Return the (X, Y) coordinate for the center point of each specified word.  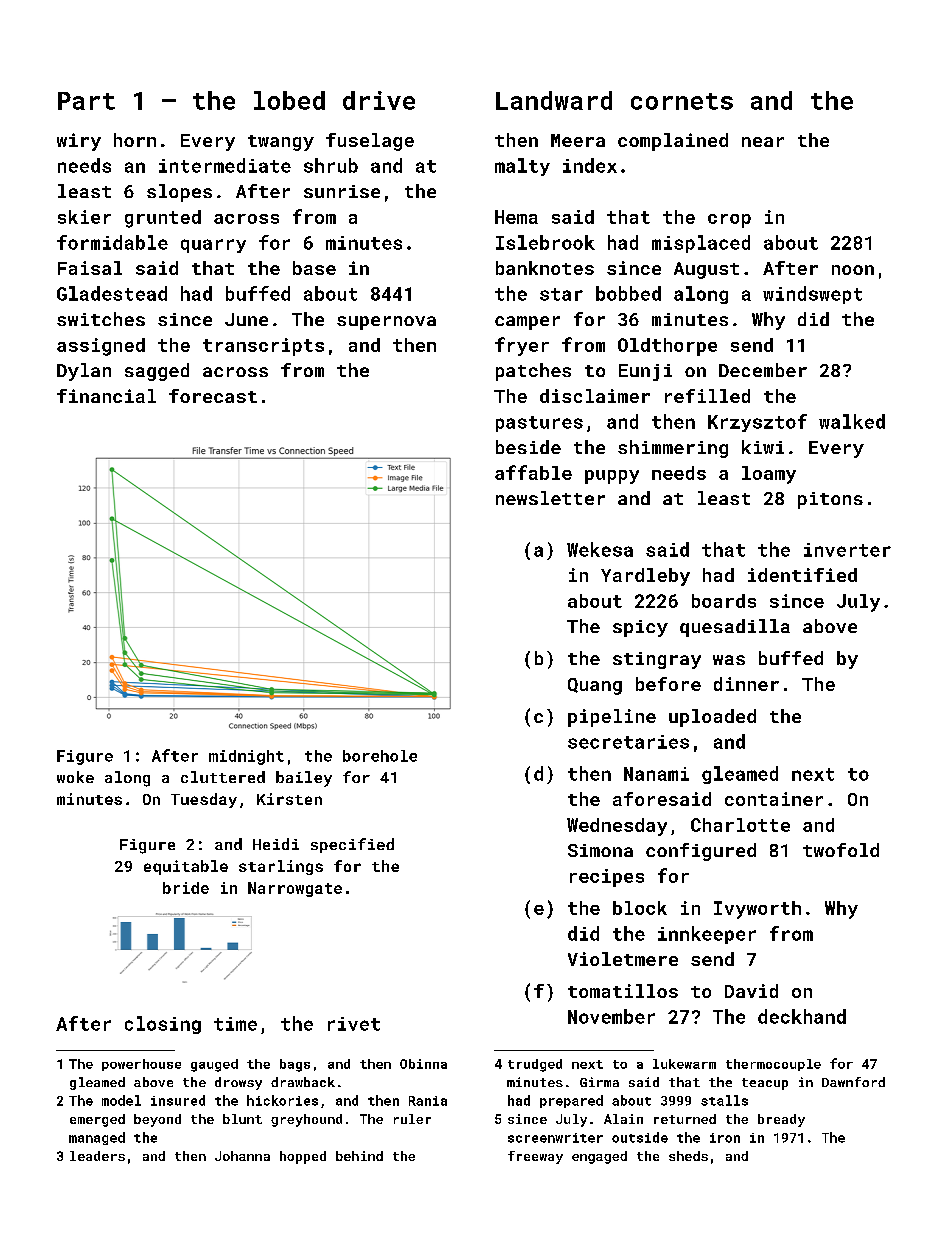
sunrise (342, 191)
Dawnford (853, 1082)
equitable (186, 867)
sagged (157, 372)
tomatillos (623, 991)
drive (379, 100)
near (763, 142)
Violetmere (623, 959)
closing (163, 1025)
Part (86, 101)
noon (853, 270)
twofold (841, 850)
